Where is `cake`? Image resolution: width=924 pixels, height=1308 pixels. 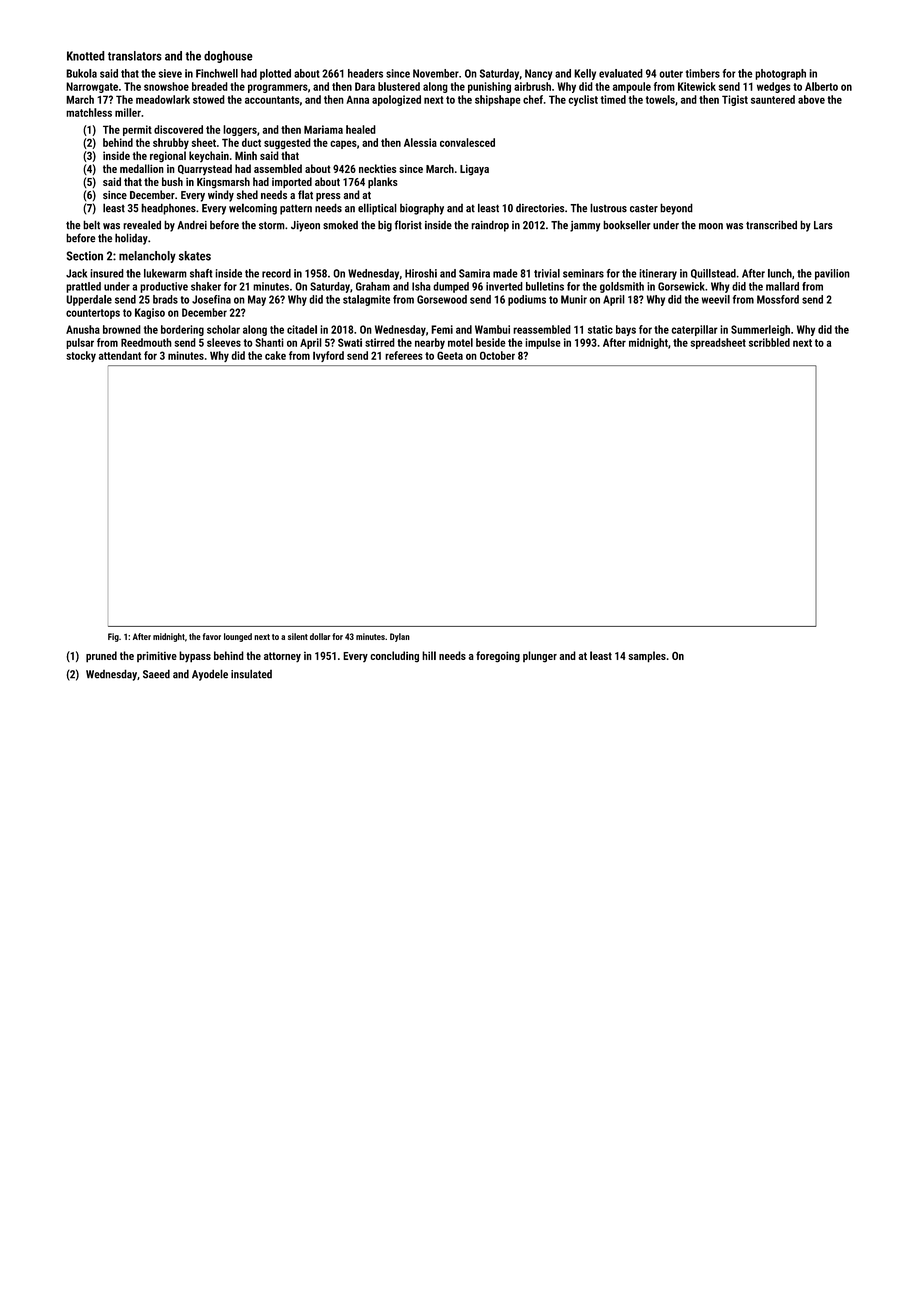 cake is located at coordinates (275, 355).
